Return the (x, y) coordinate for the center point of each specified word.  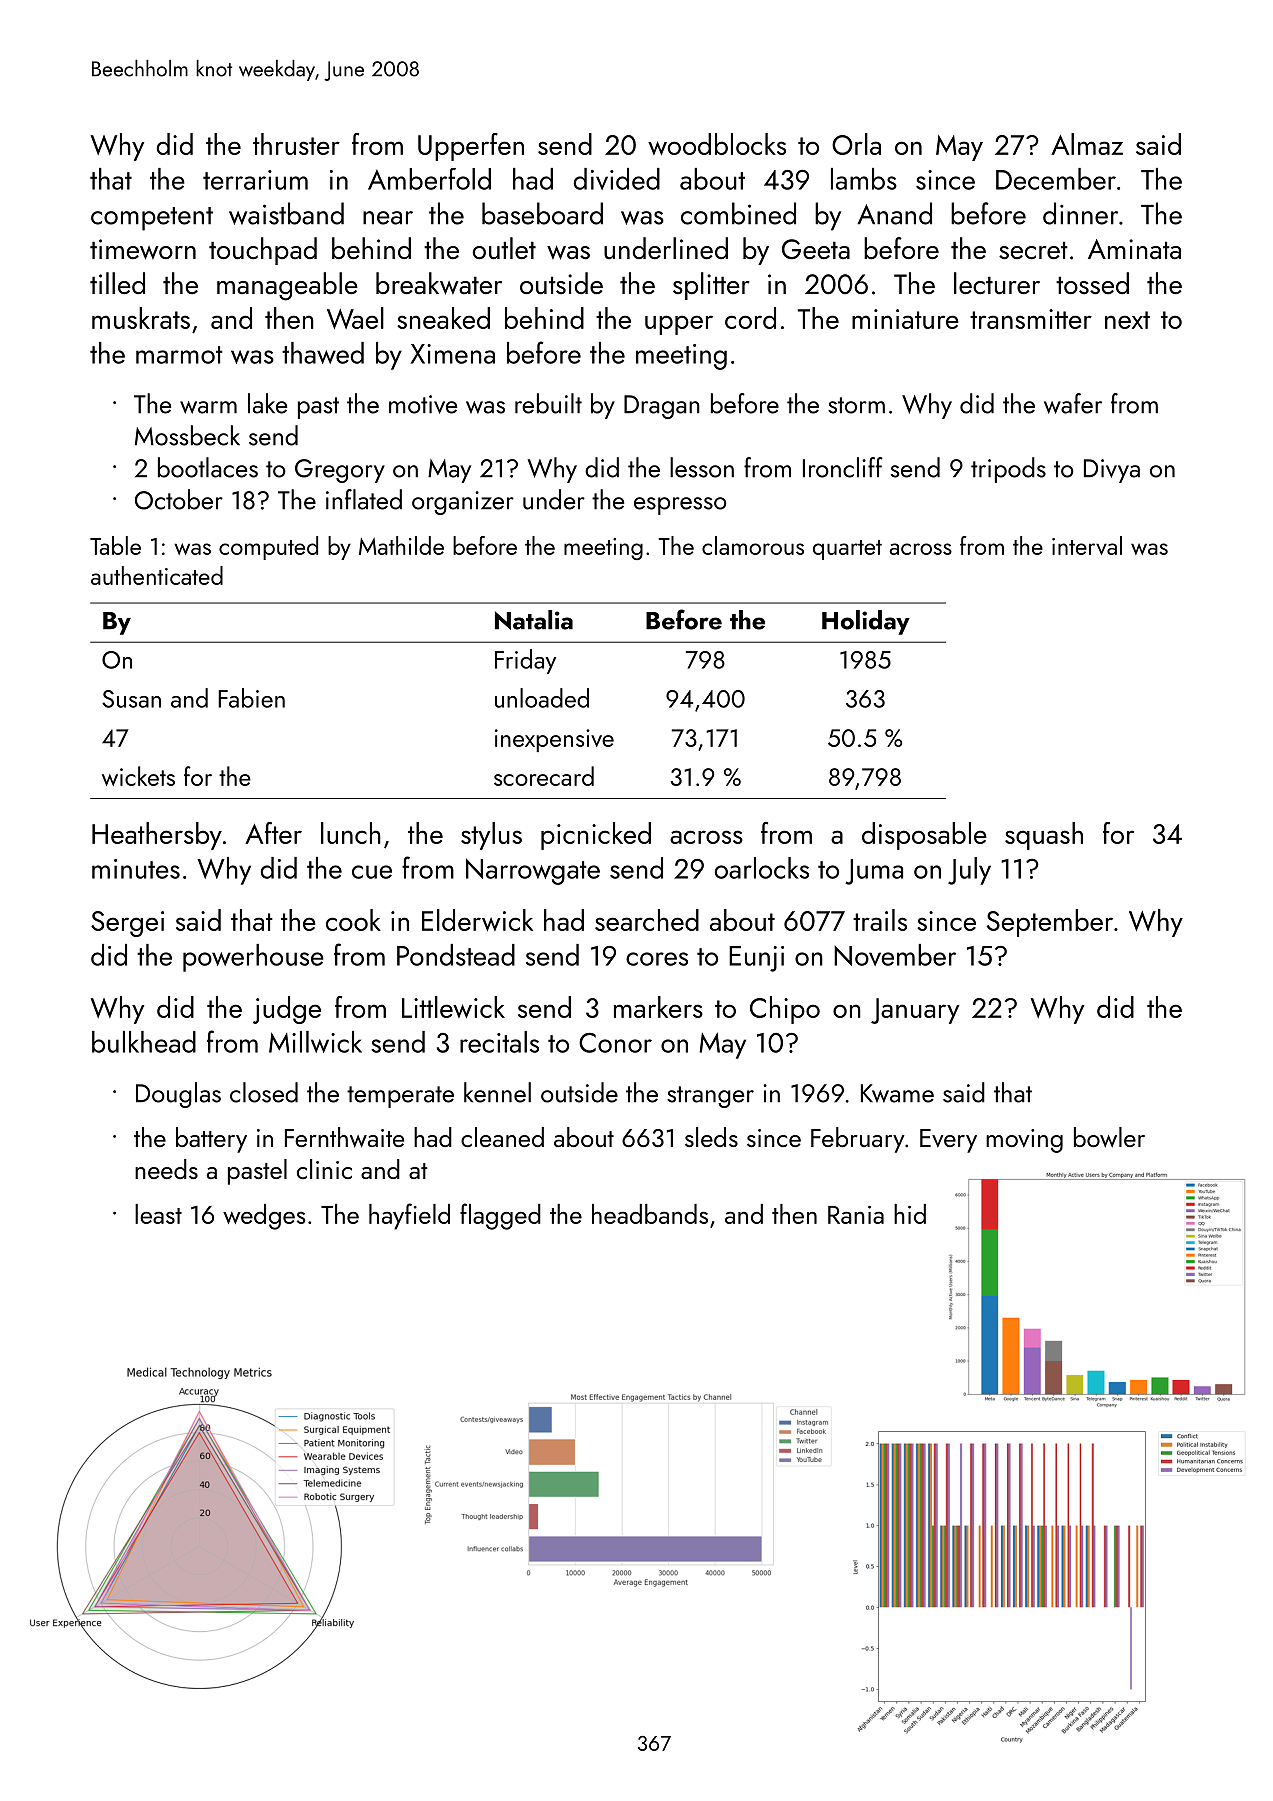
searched (647, 920)
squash (1044, 836)
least (158, 1214)
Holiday (866, 622)
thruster (296, 144)
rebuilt (548, 403)
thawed (323, 353)
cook (353, 920)
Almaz (1087, 144)
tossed (1092, 283)
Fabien (251, 698)
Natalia (534, 620)
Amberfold (429, 179)
